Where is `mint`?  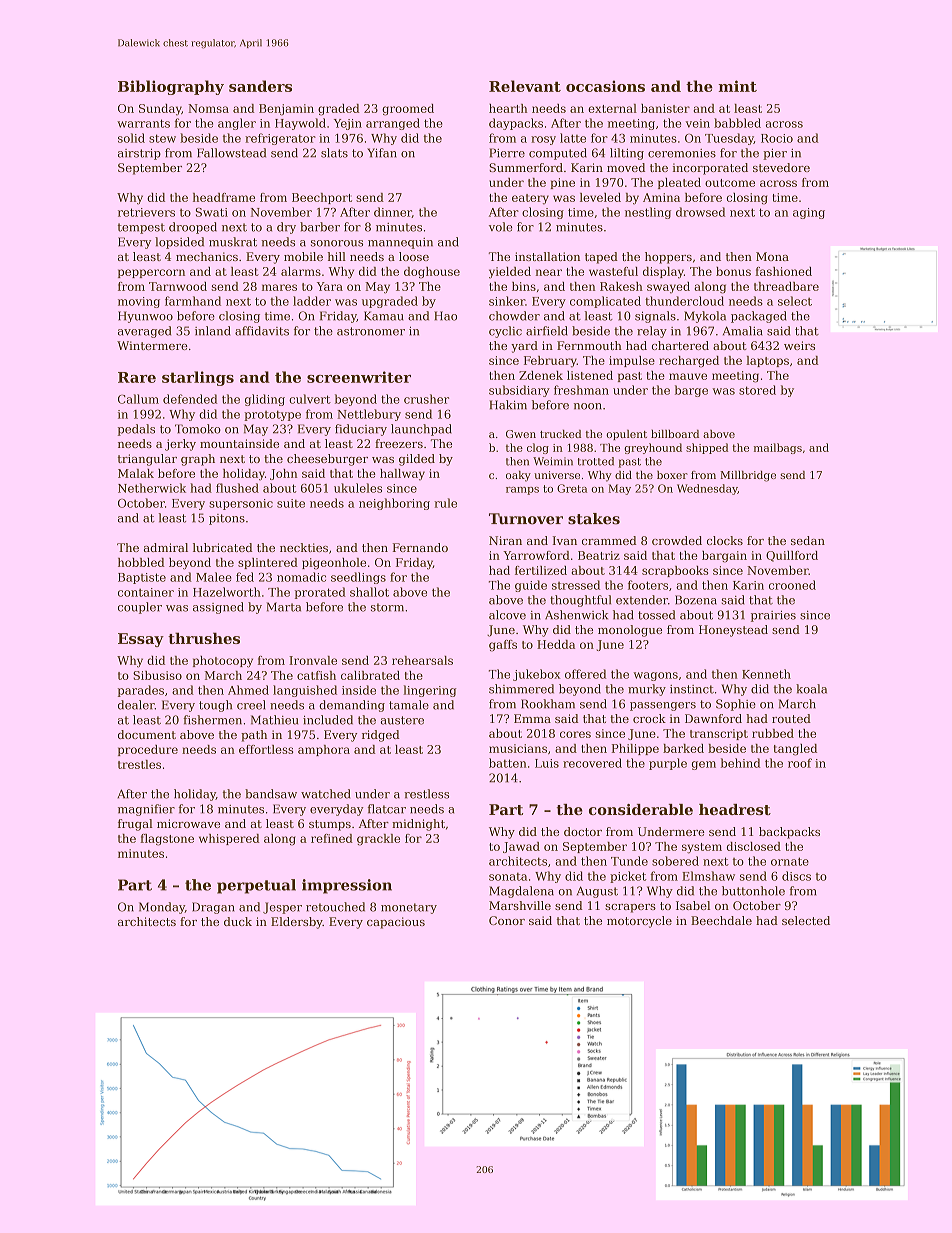
mint is located at coordinates (737, 86).
